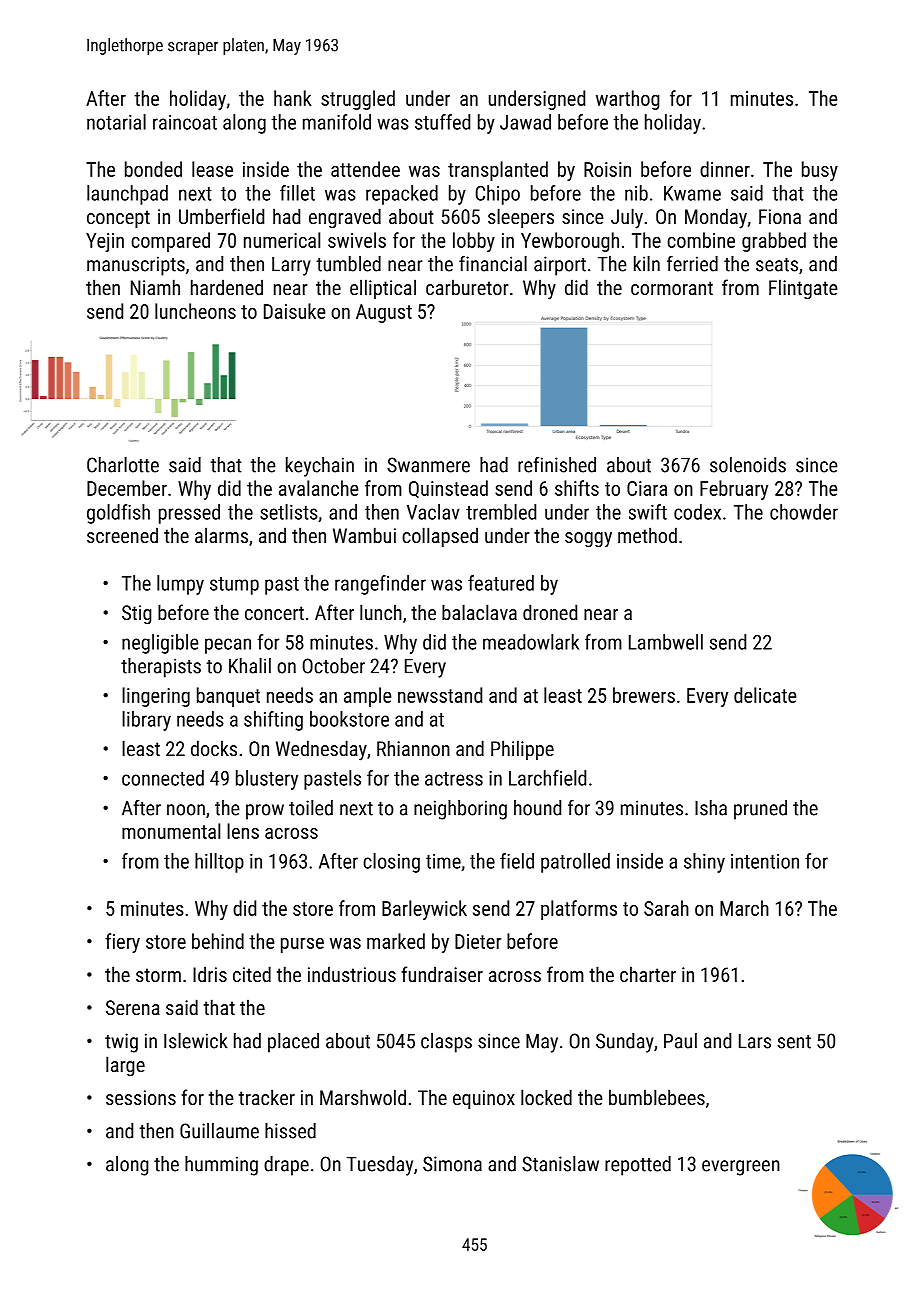  I want to click on Lars, so click(755, 1041).
